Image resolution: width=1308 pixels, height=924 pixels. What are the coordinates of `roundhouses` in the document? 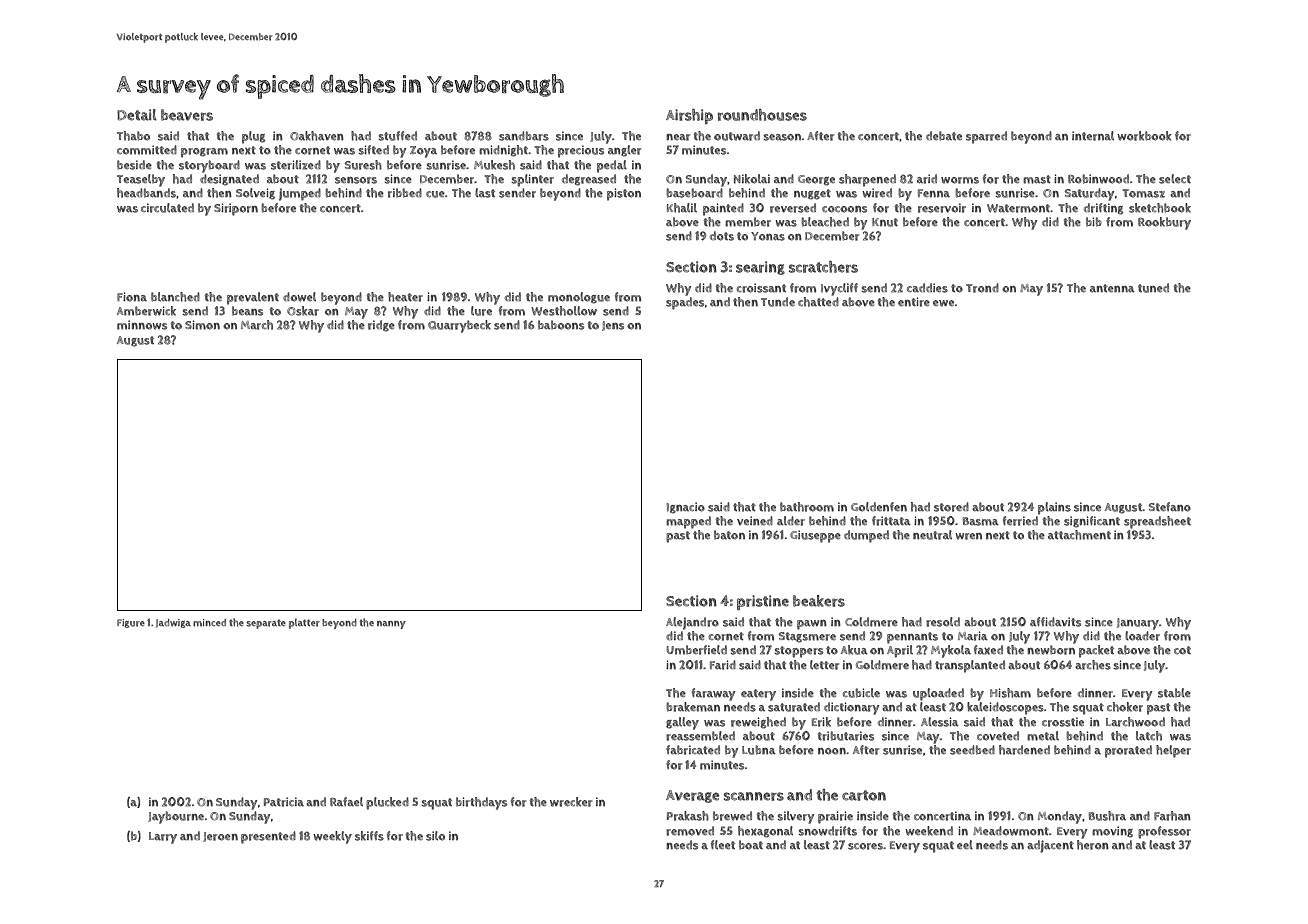 It's located at (762, 115).
